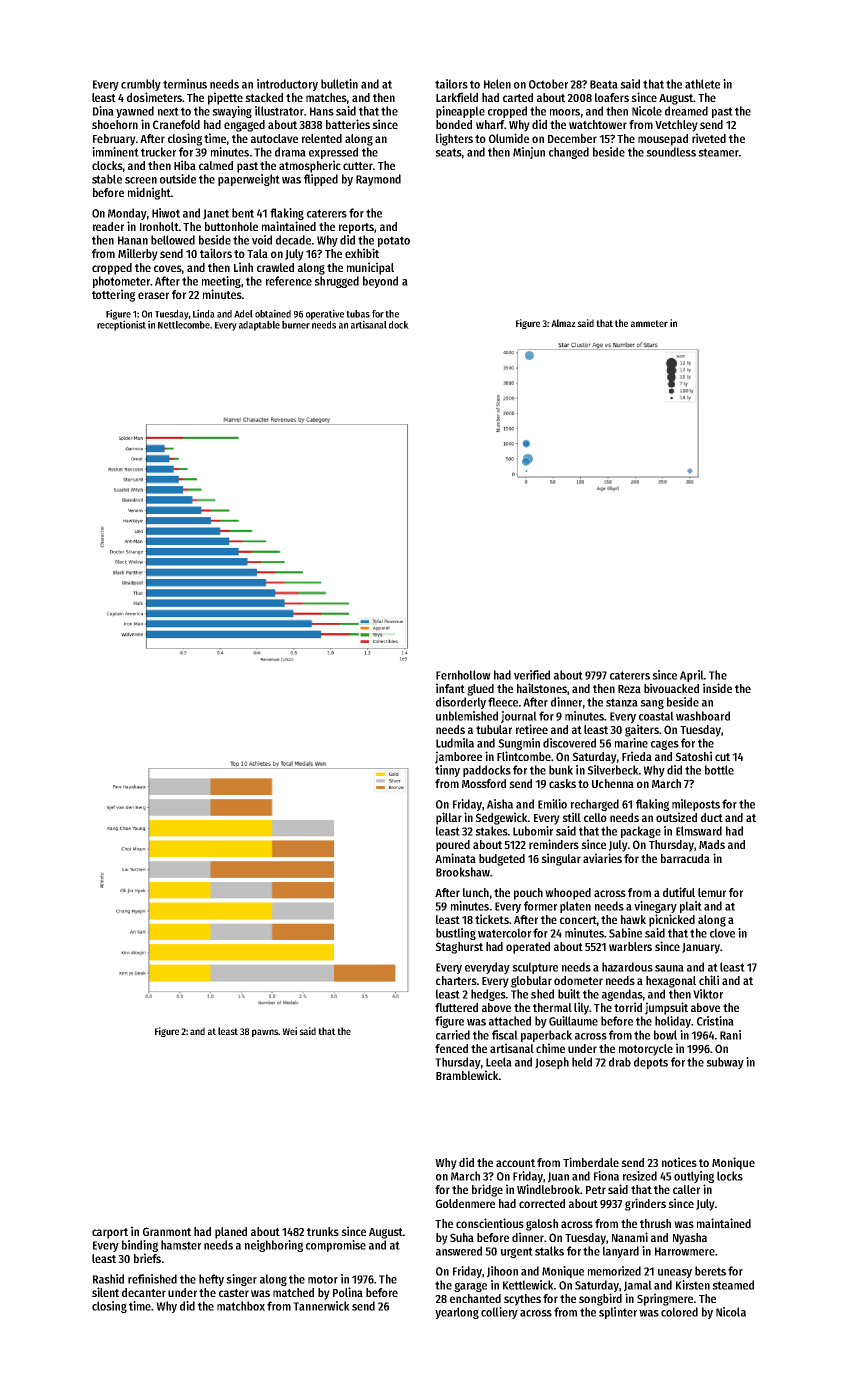  What do you see at coordinates (652, 704) in the screenshot?
I see `sang` at bounding box center [652, 704].
